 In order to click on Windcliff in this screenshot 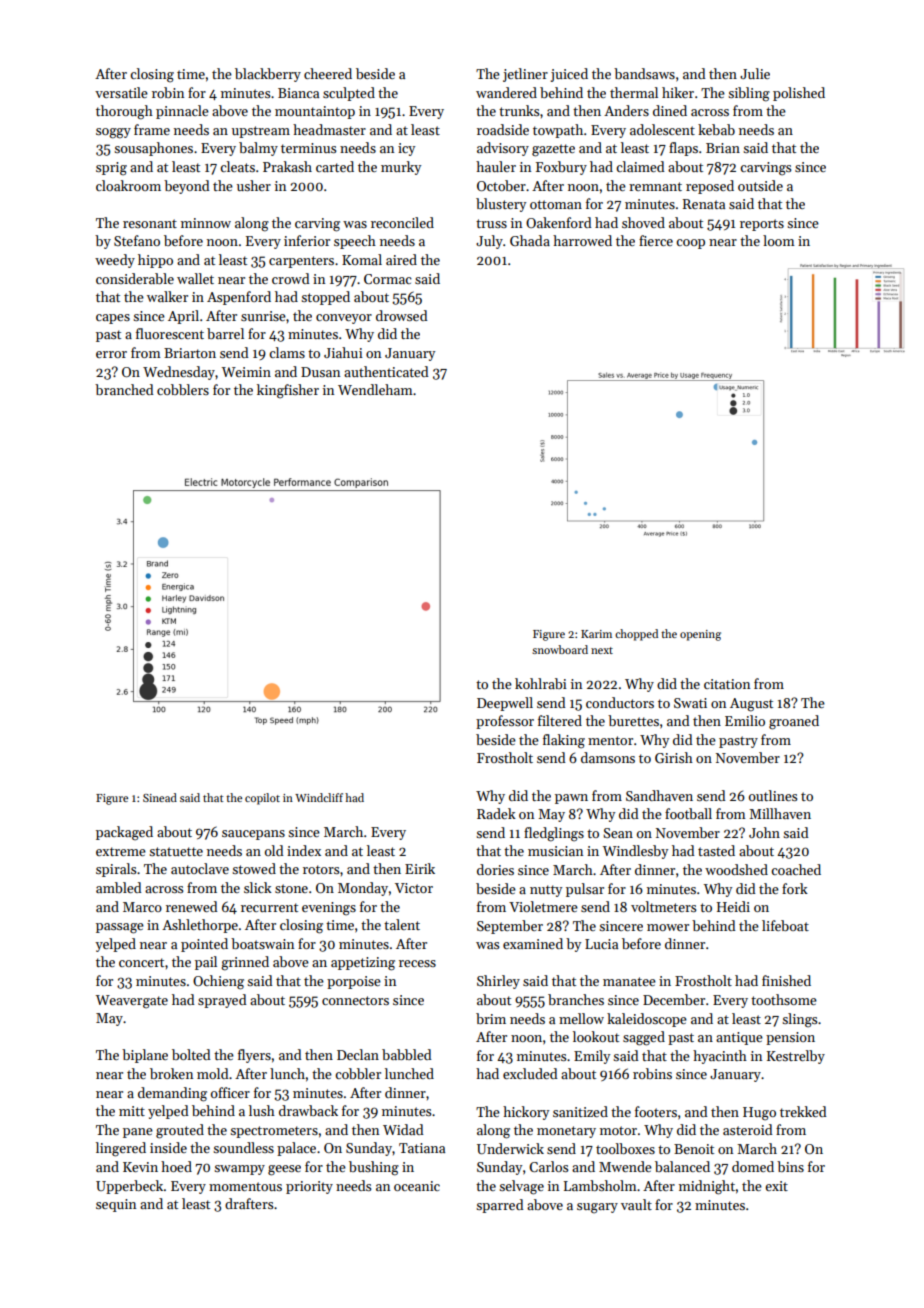, I will do `click(319, 797)`.
